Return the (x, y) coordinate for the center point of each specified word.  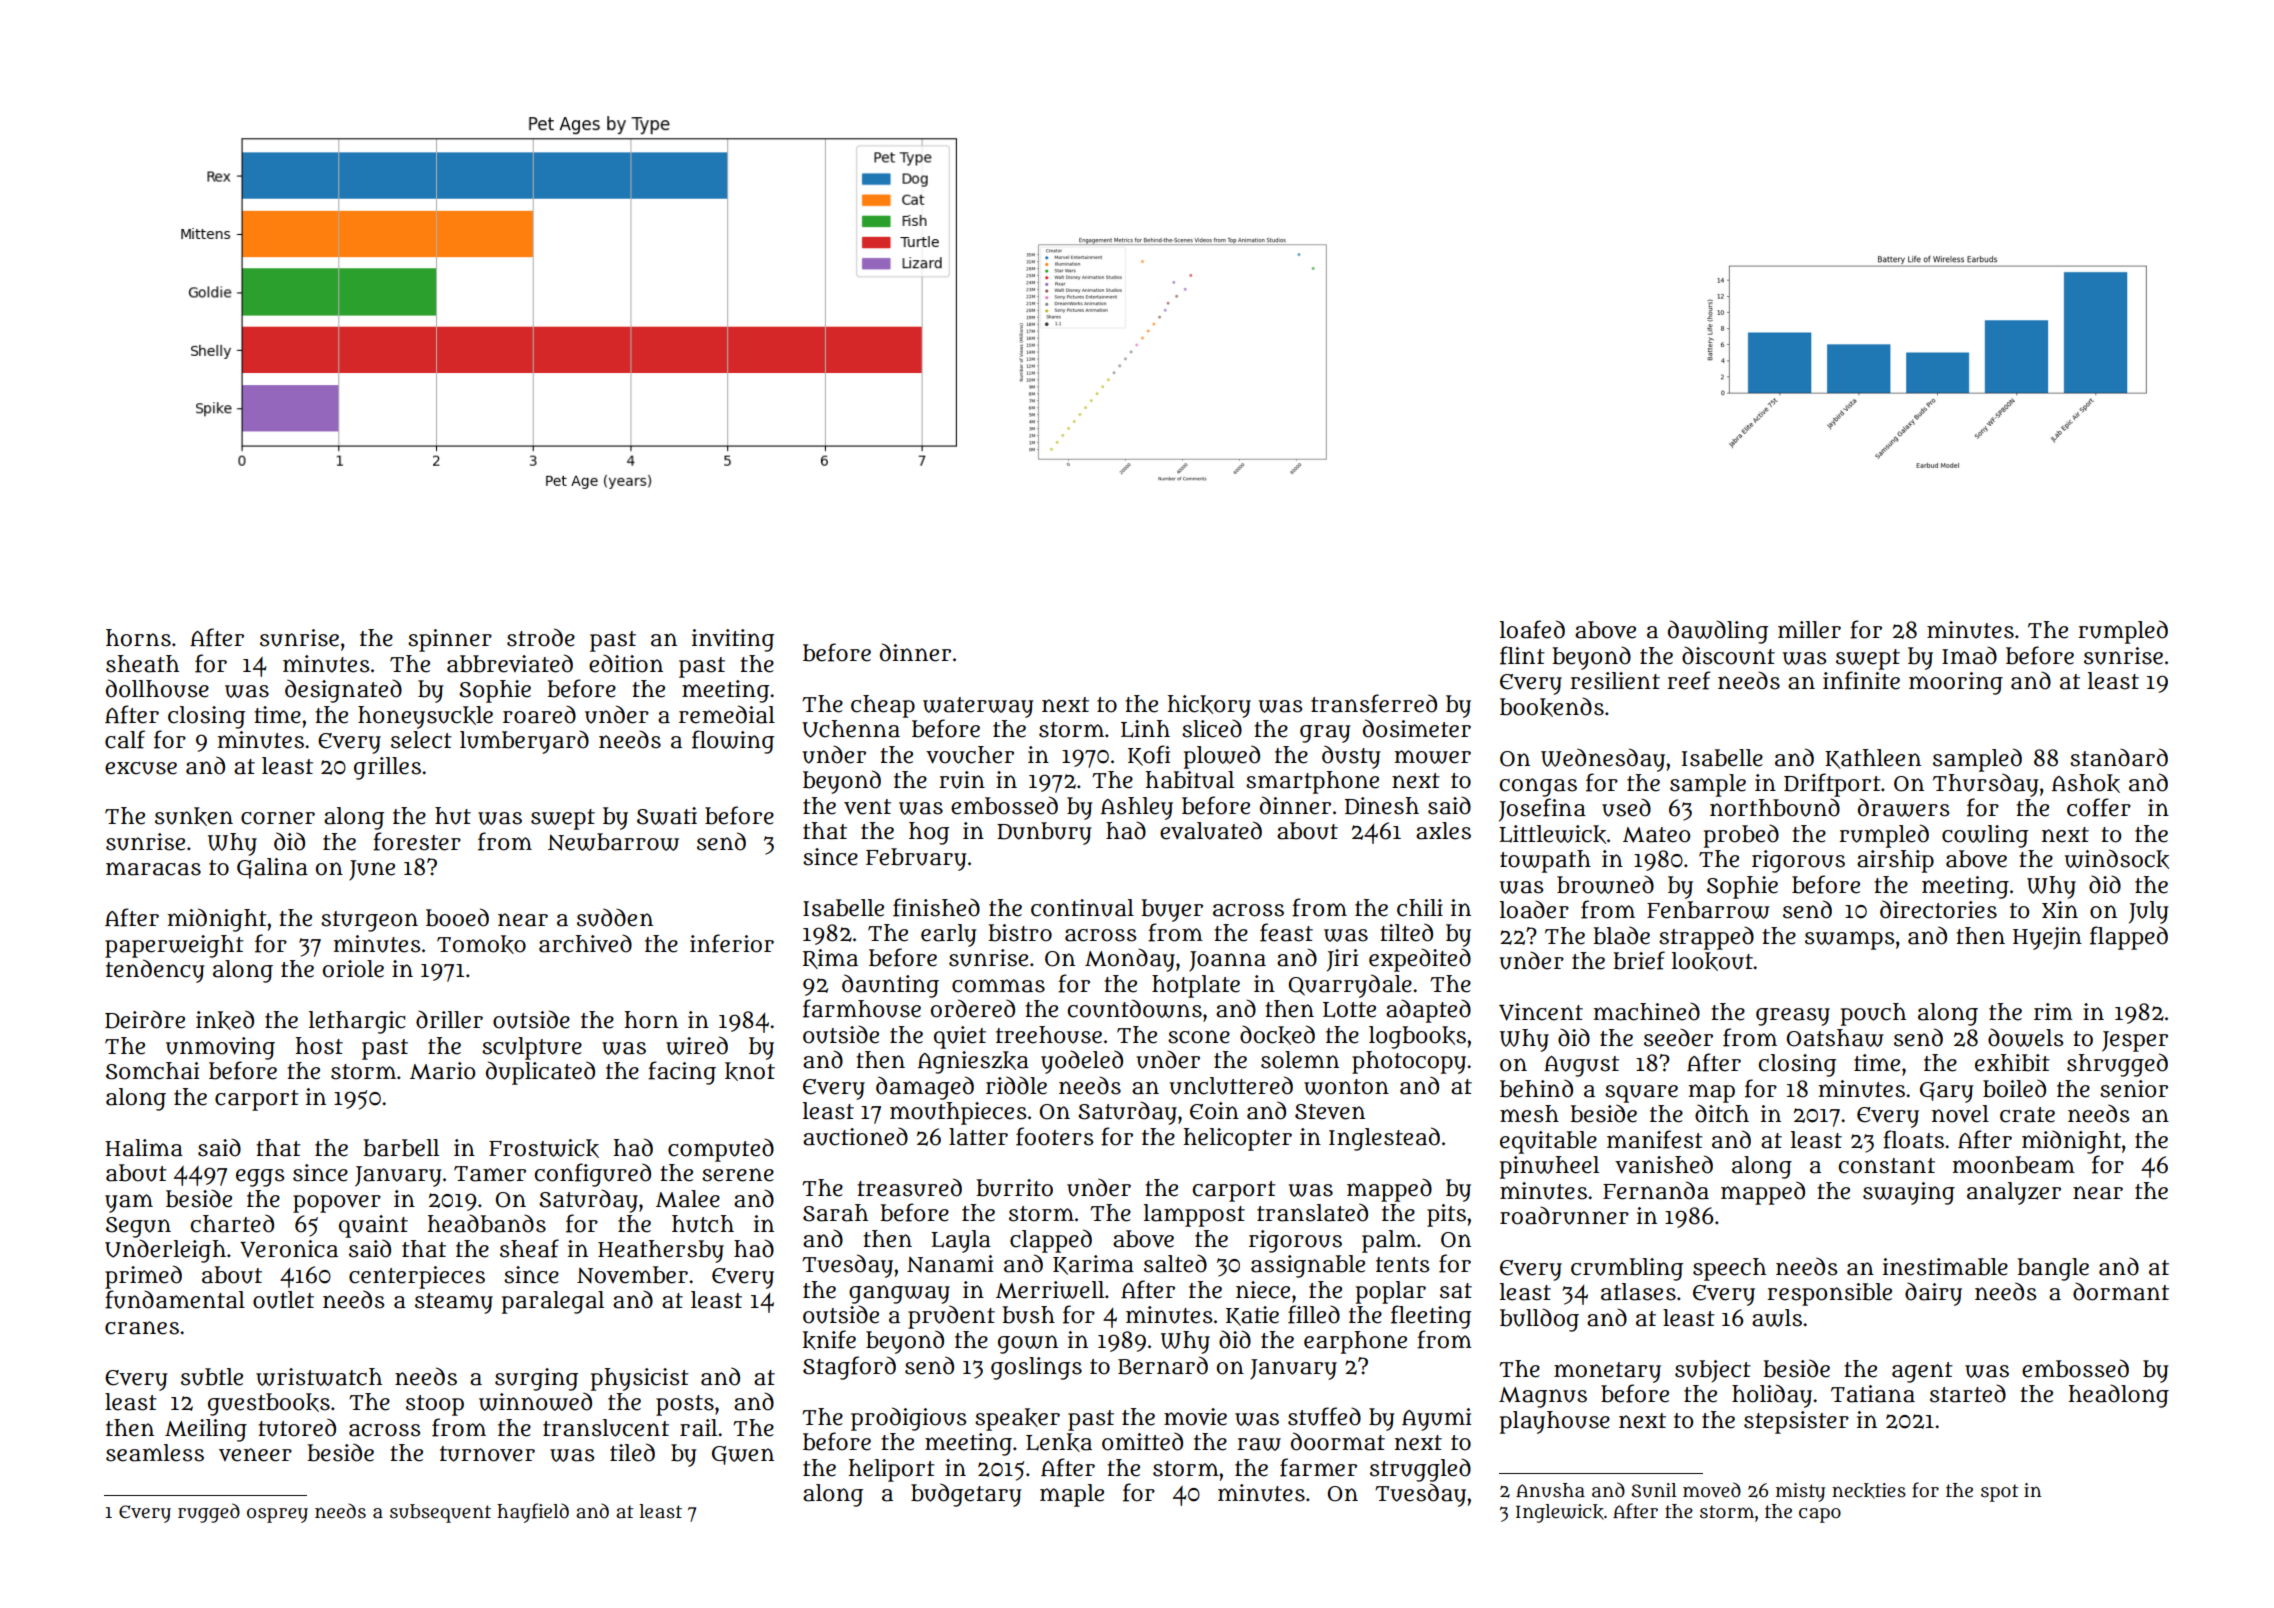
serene (738, 1175)
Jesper (2135, 1041)
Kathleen (1873, 759)
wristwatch (319, 1377)
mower (1432, 757)
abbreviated (510, 663)
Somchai (152, 1071)
